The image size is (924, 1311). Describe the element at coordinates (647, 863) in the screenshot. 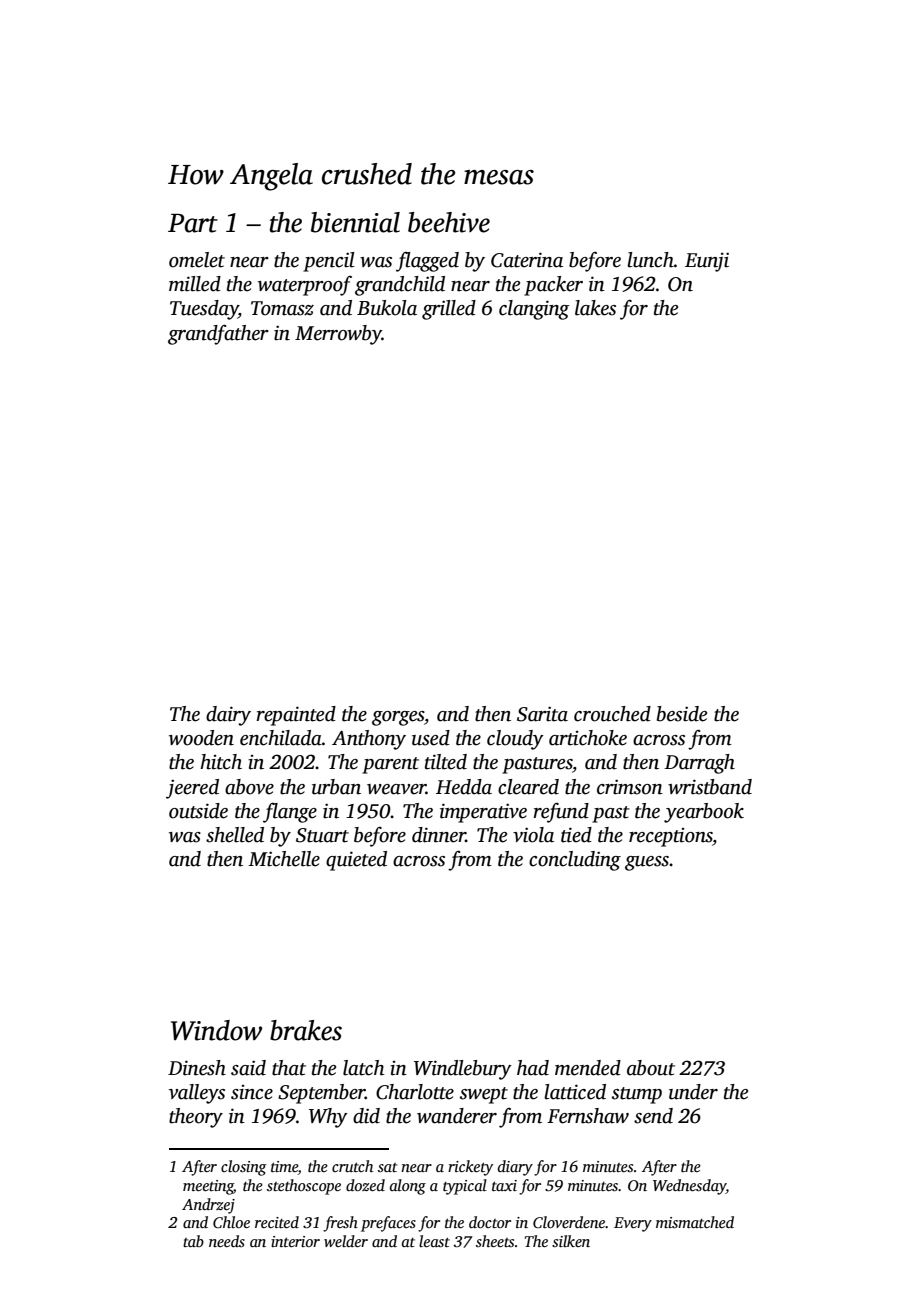

I see `guess` at that location.
